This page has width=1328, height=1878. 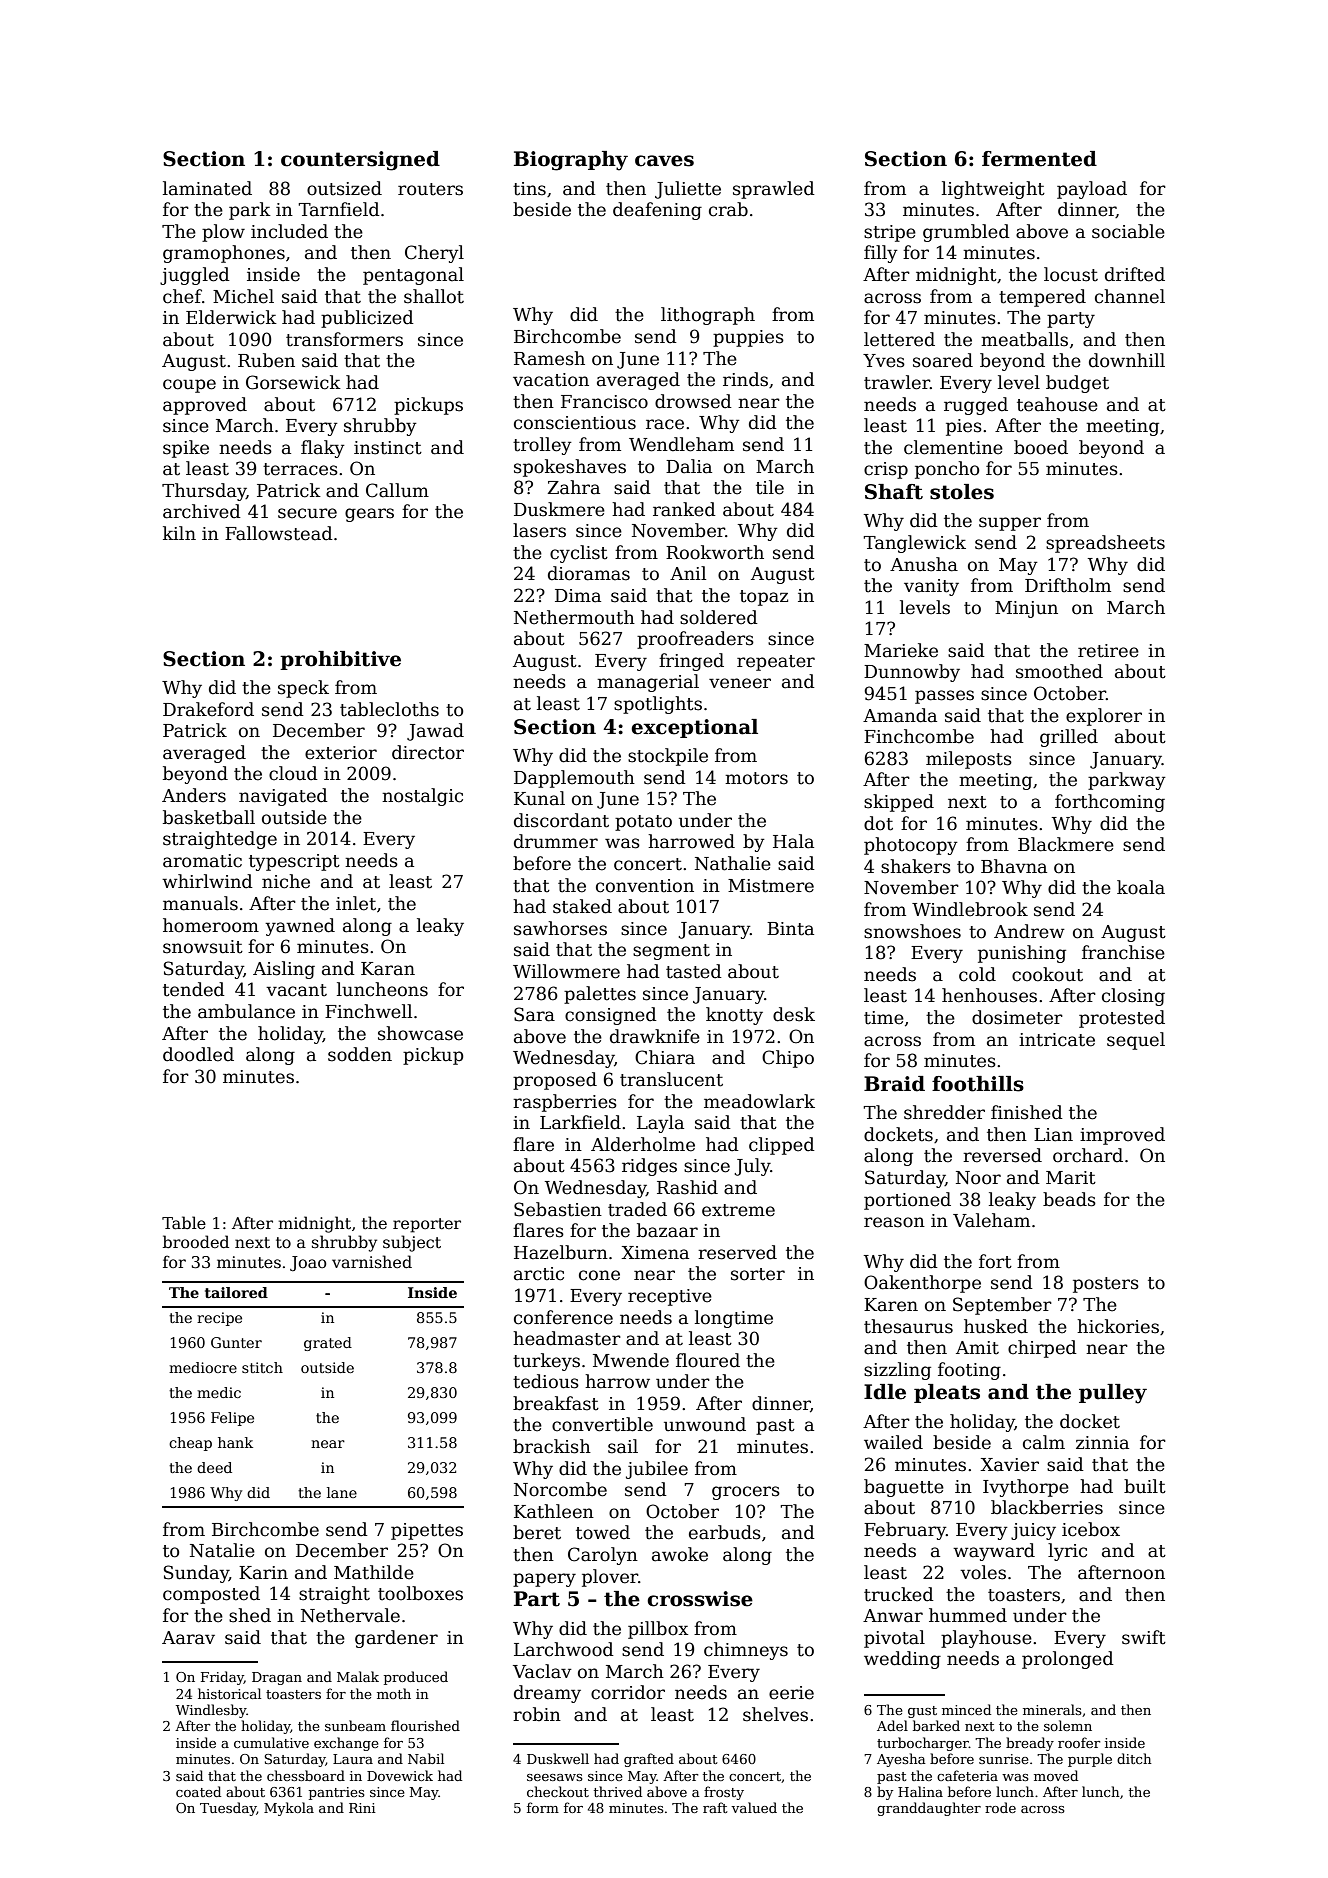 I want to click on pipettes, so click(x=427, y=1531).
